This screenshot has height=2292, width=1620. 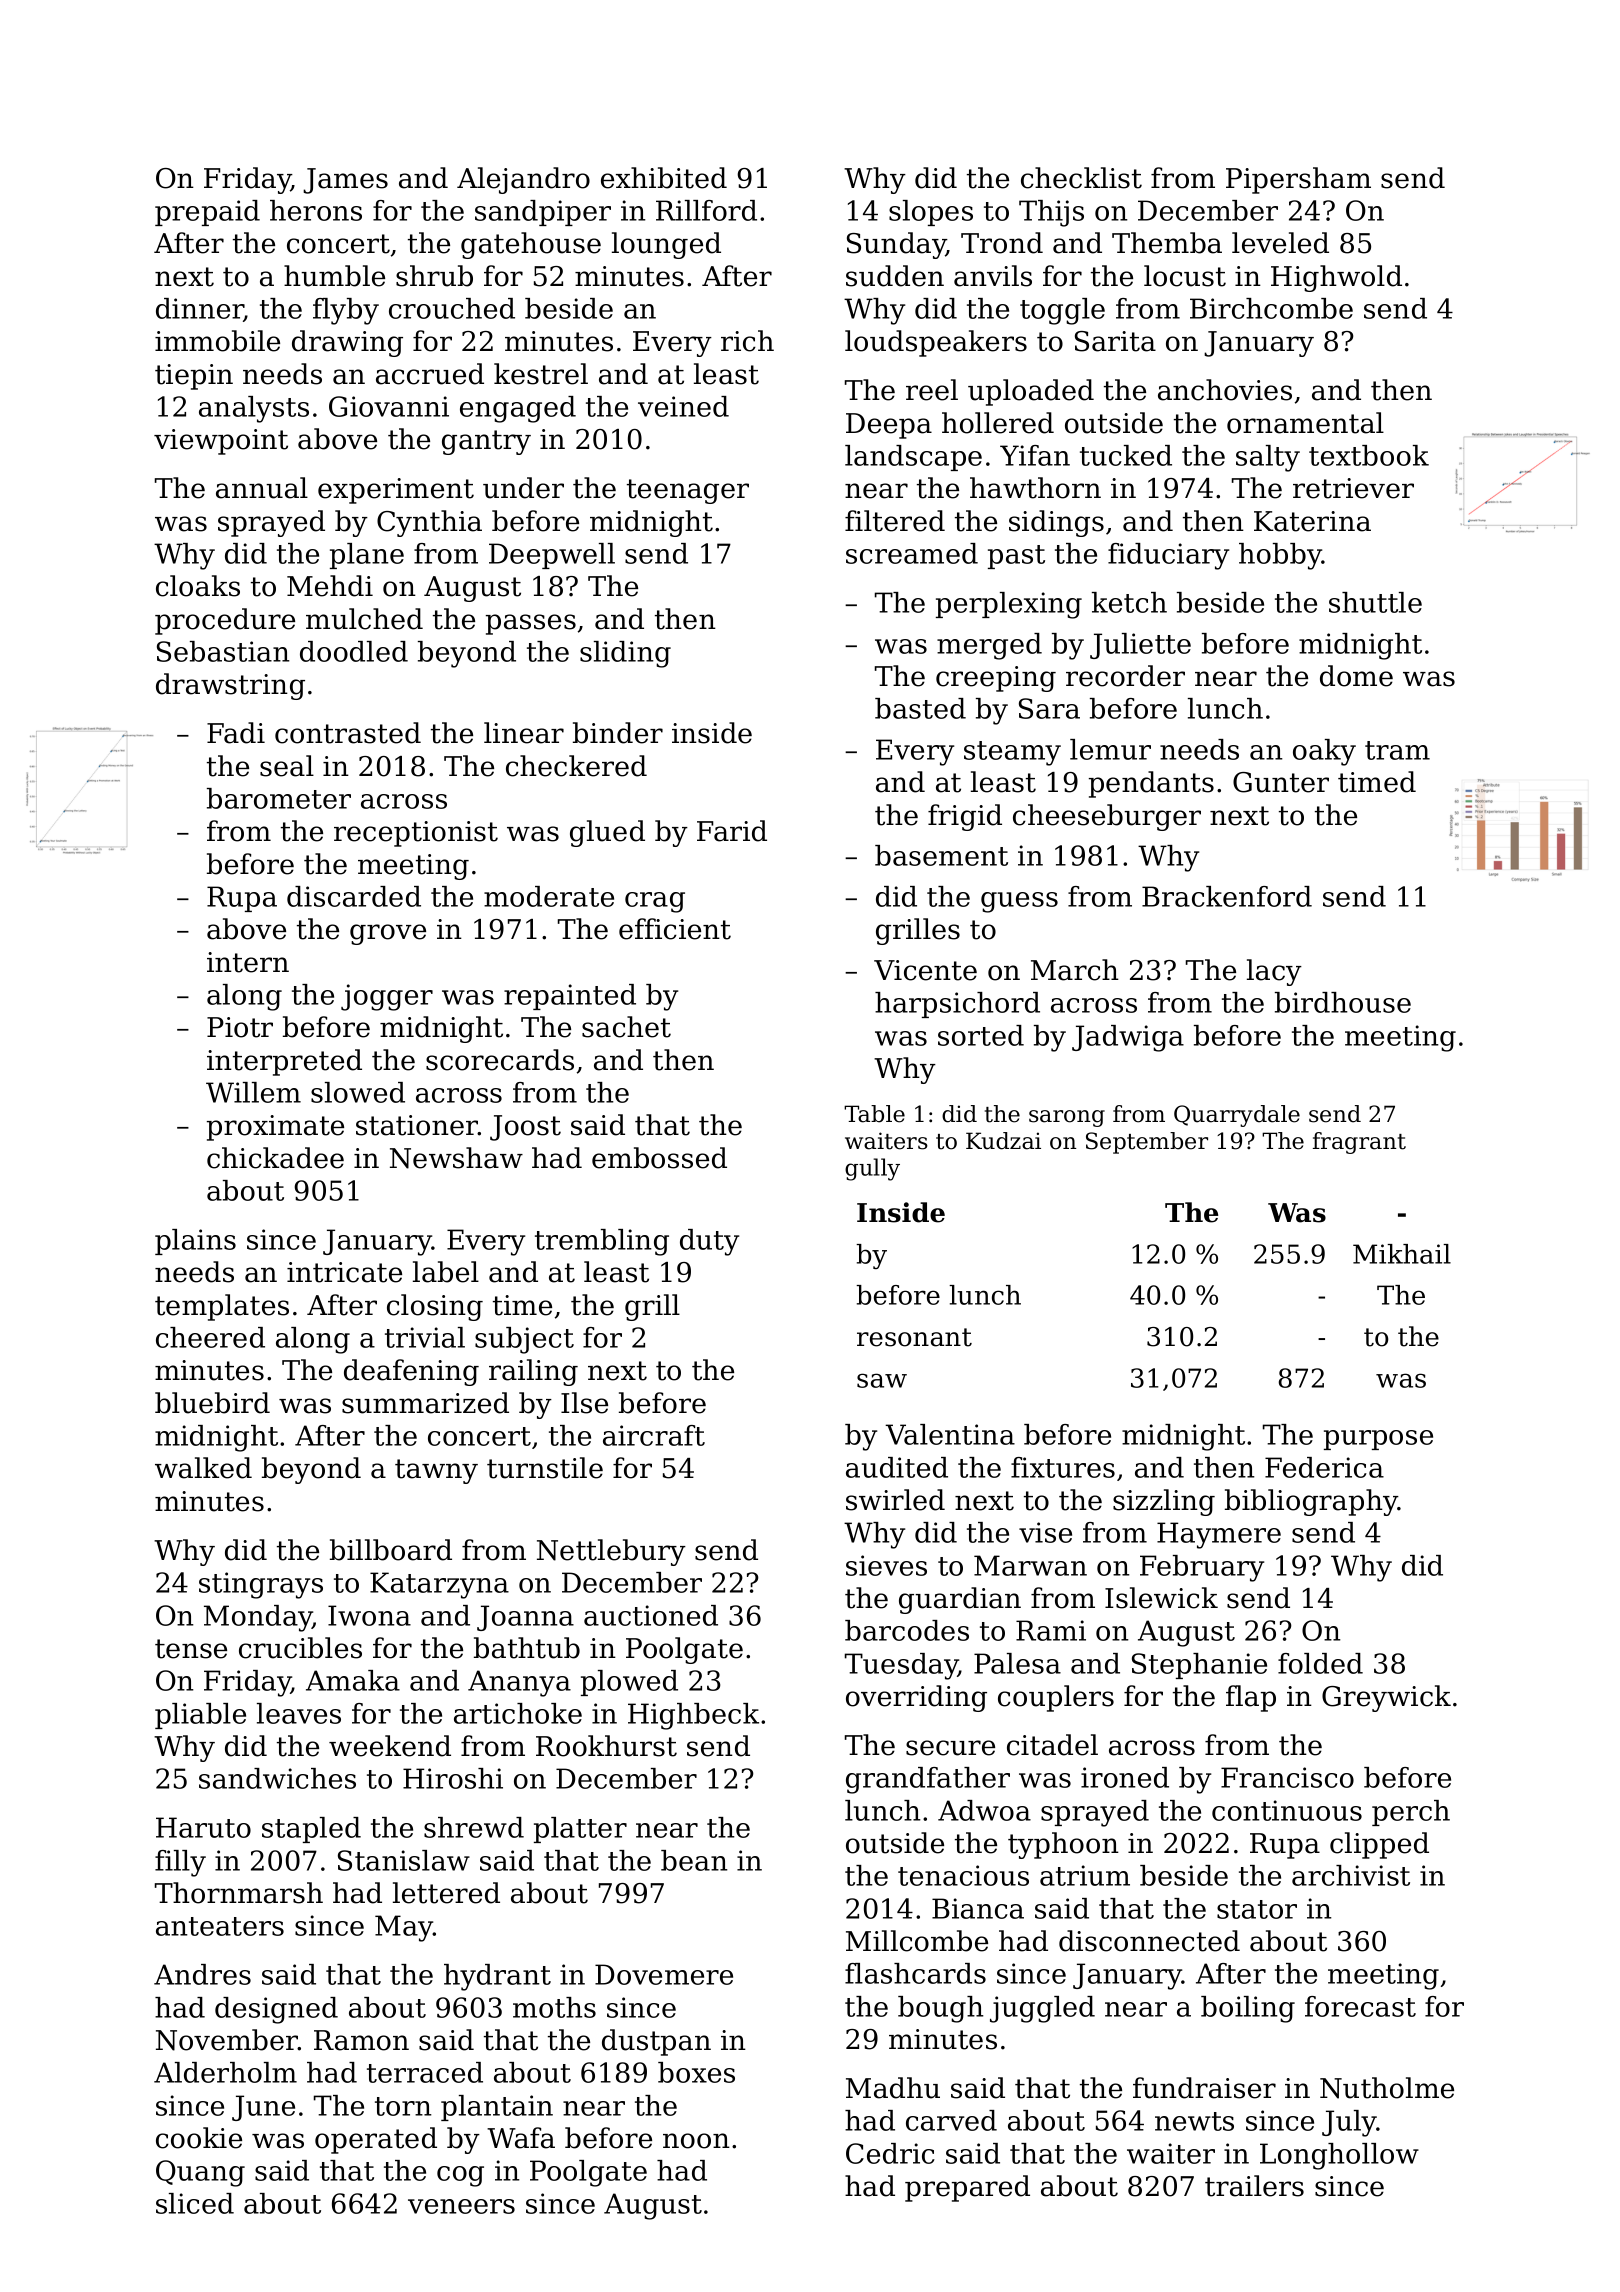 What do you see at coordinates (1168, 556) in the screenshot?
I see `fiduciary` at bounding box center [1168, 556].
